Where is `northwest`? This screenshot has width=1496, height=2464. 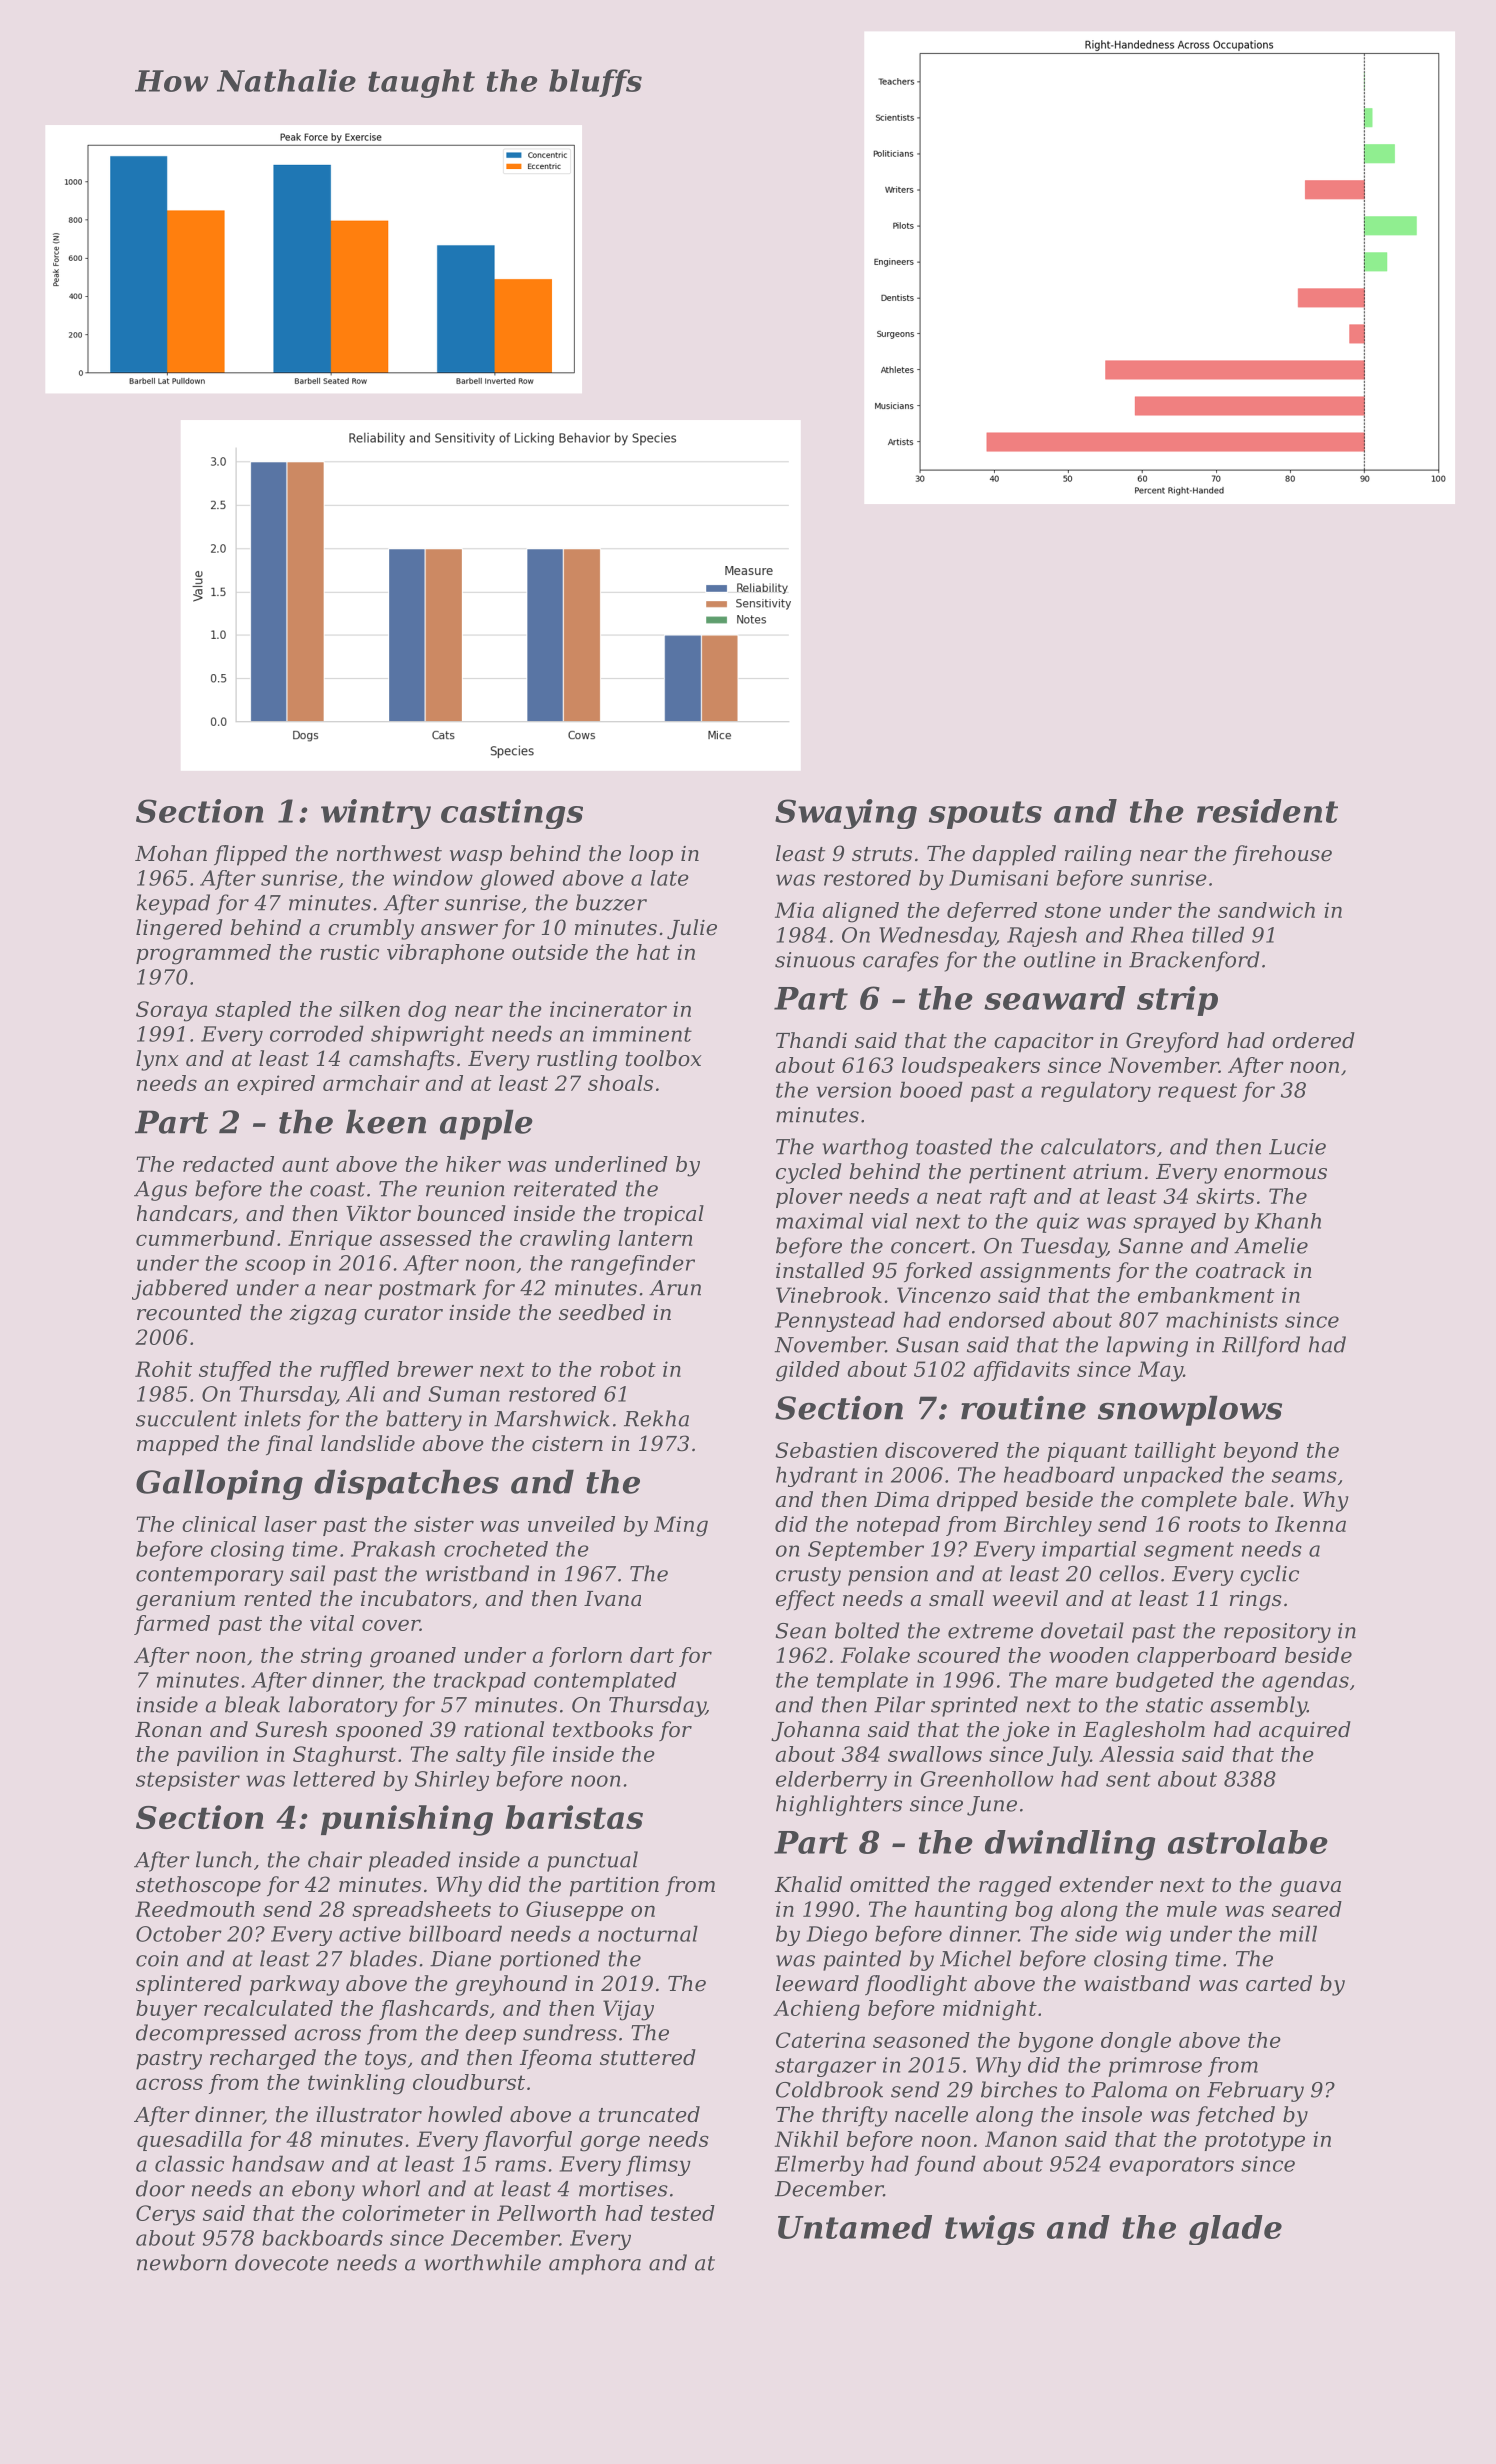 northwest is located at coordinates (389, 853).
